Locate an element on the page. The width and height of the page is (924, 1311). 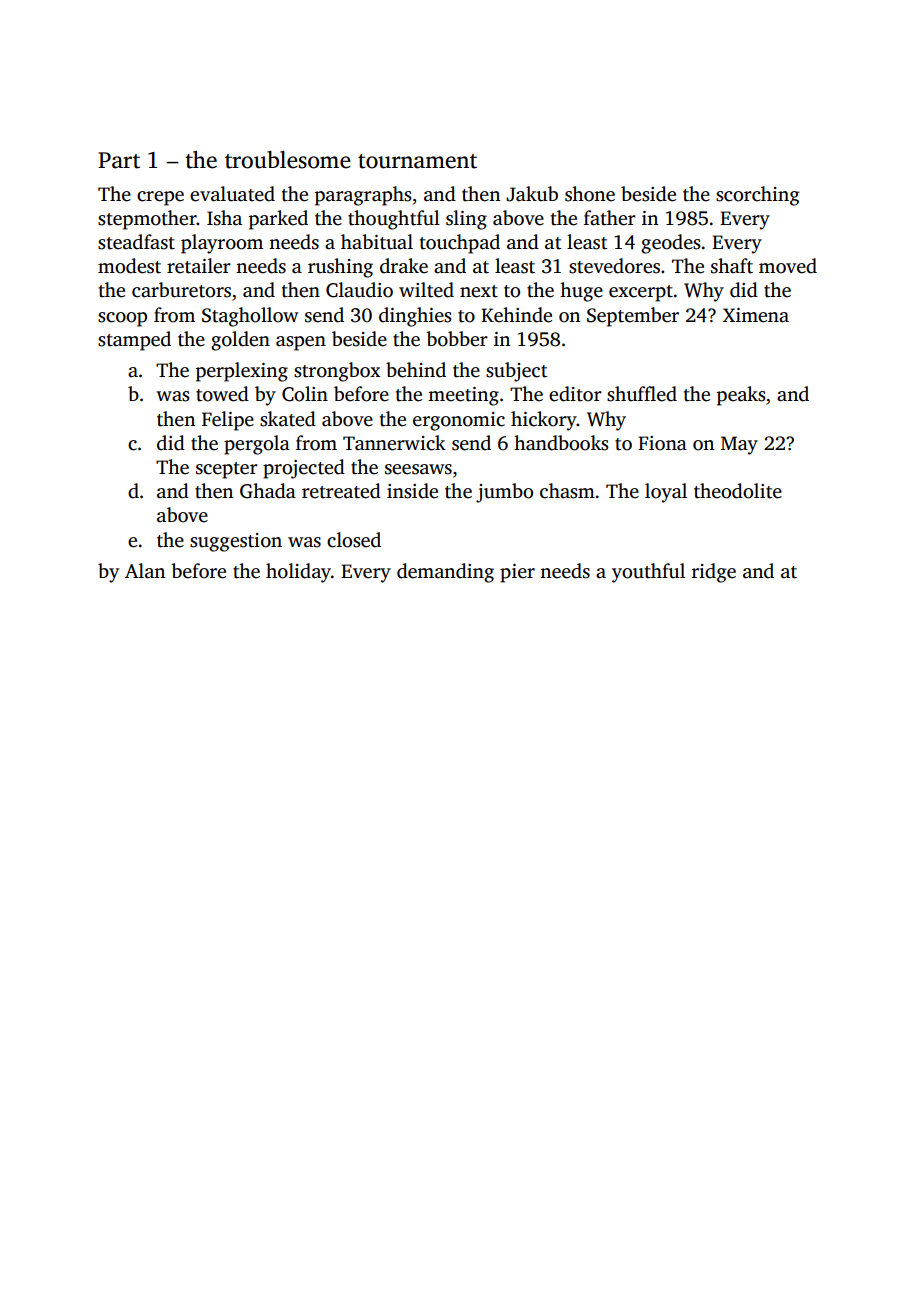
Part is located at coordinates (119, 160).
